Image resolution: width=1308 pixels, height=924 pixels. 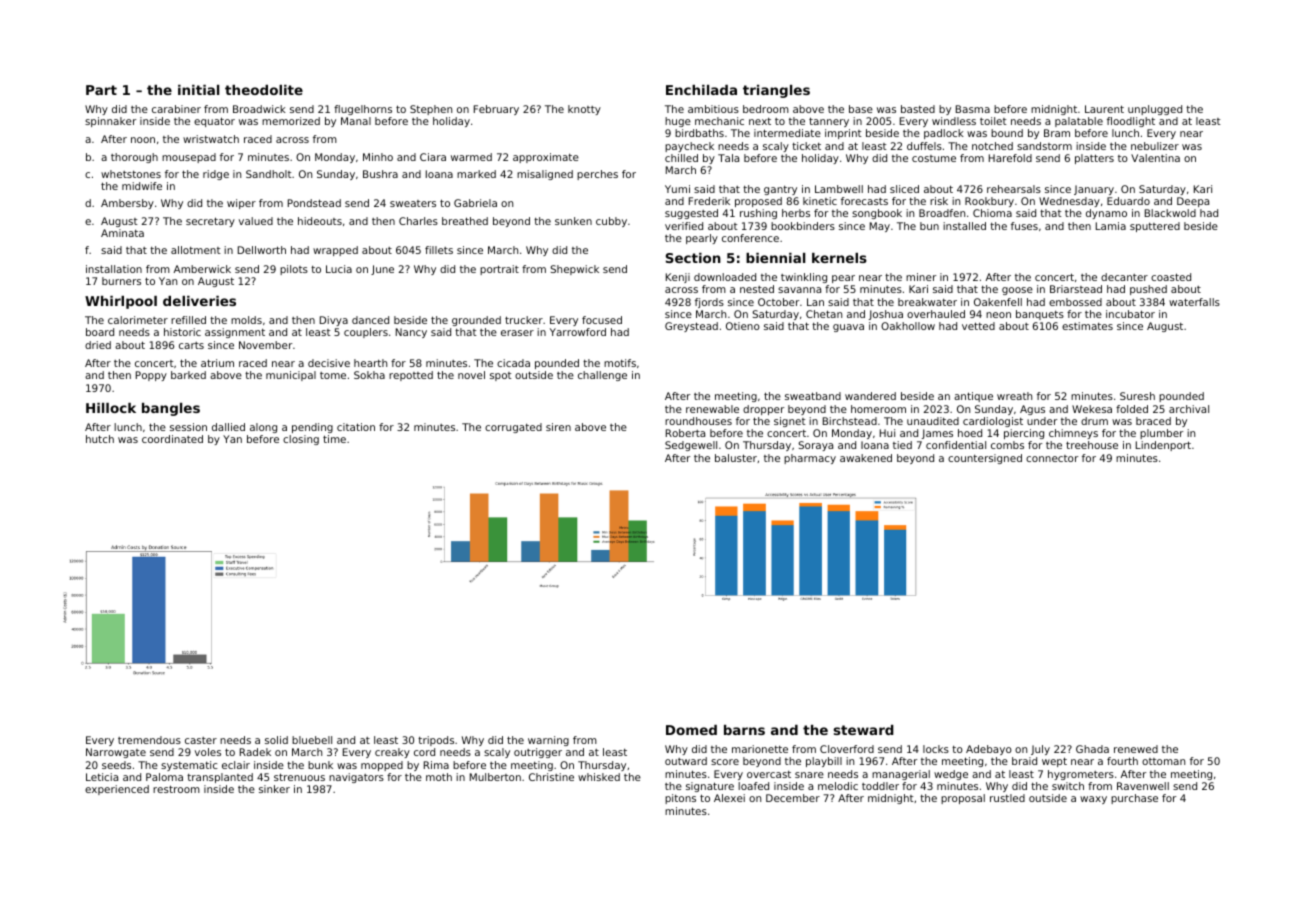 What do you see at coordinates (291, 376) in the document?
I see `municipal` at bounding box center [291, 376].
